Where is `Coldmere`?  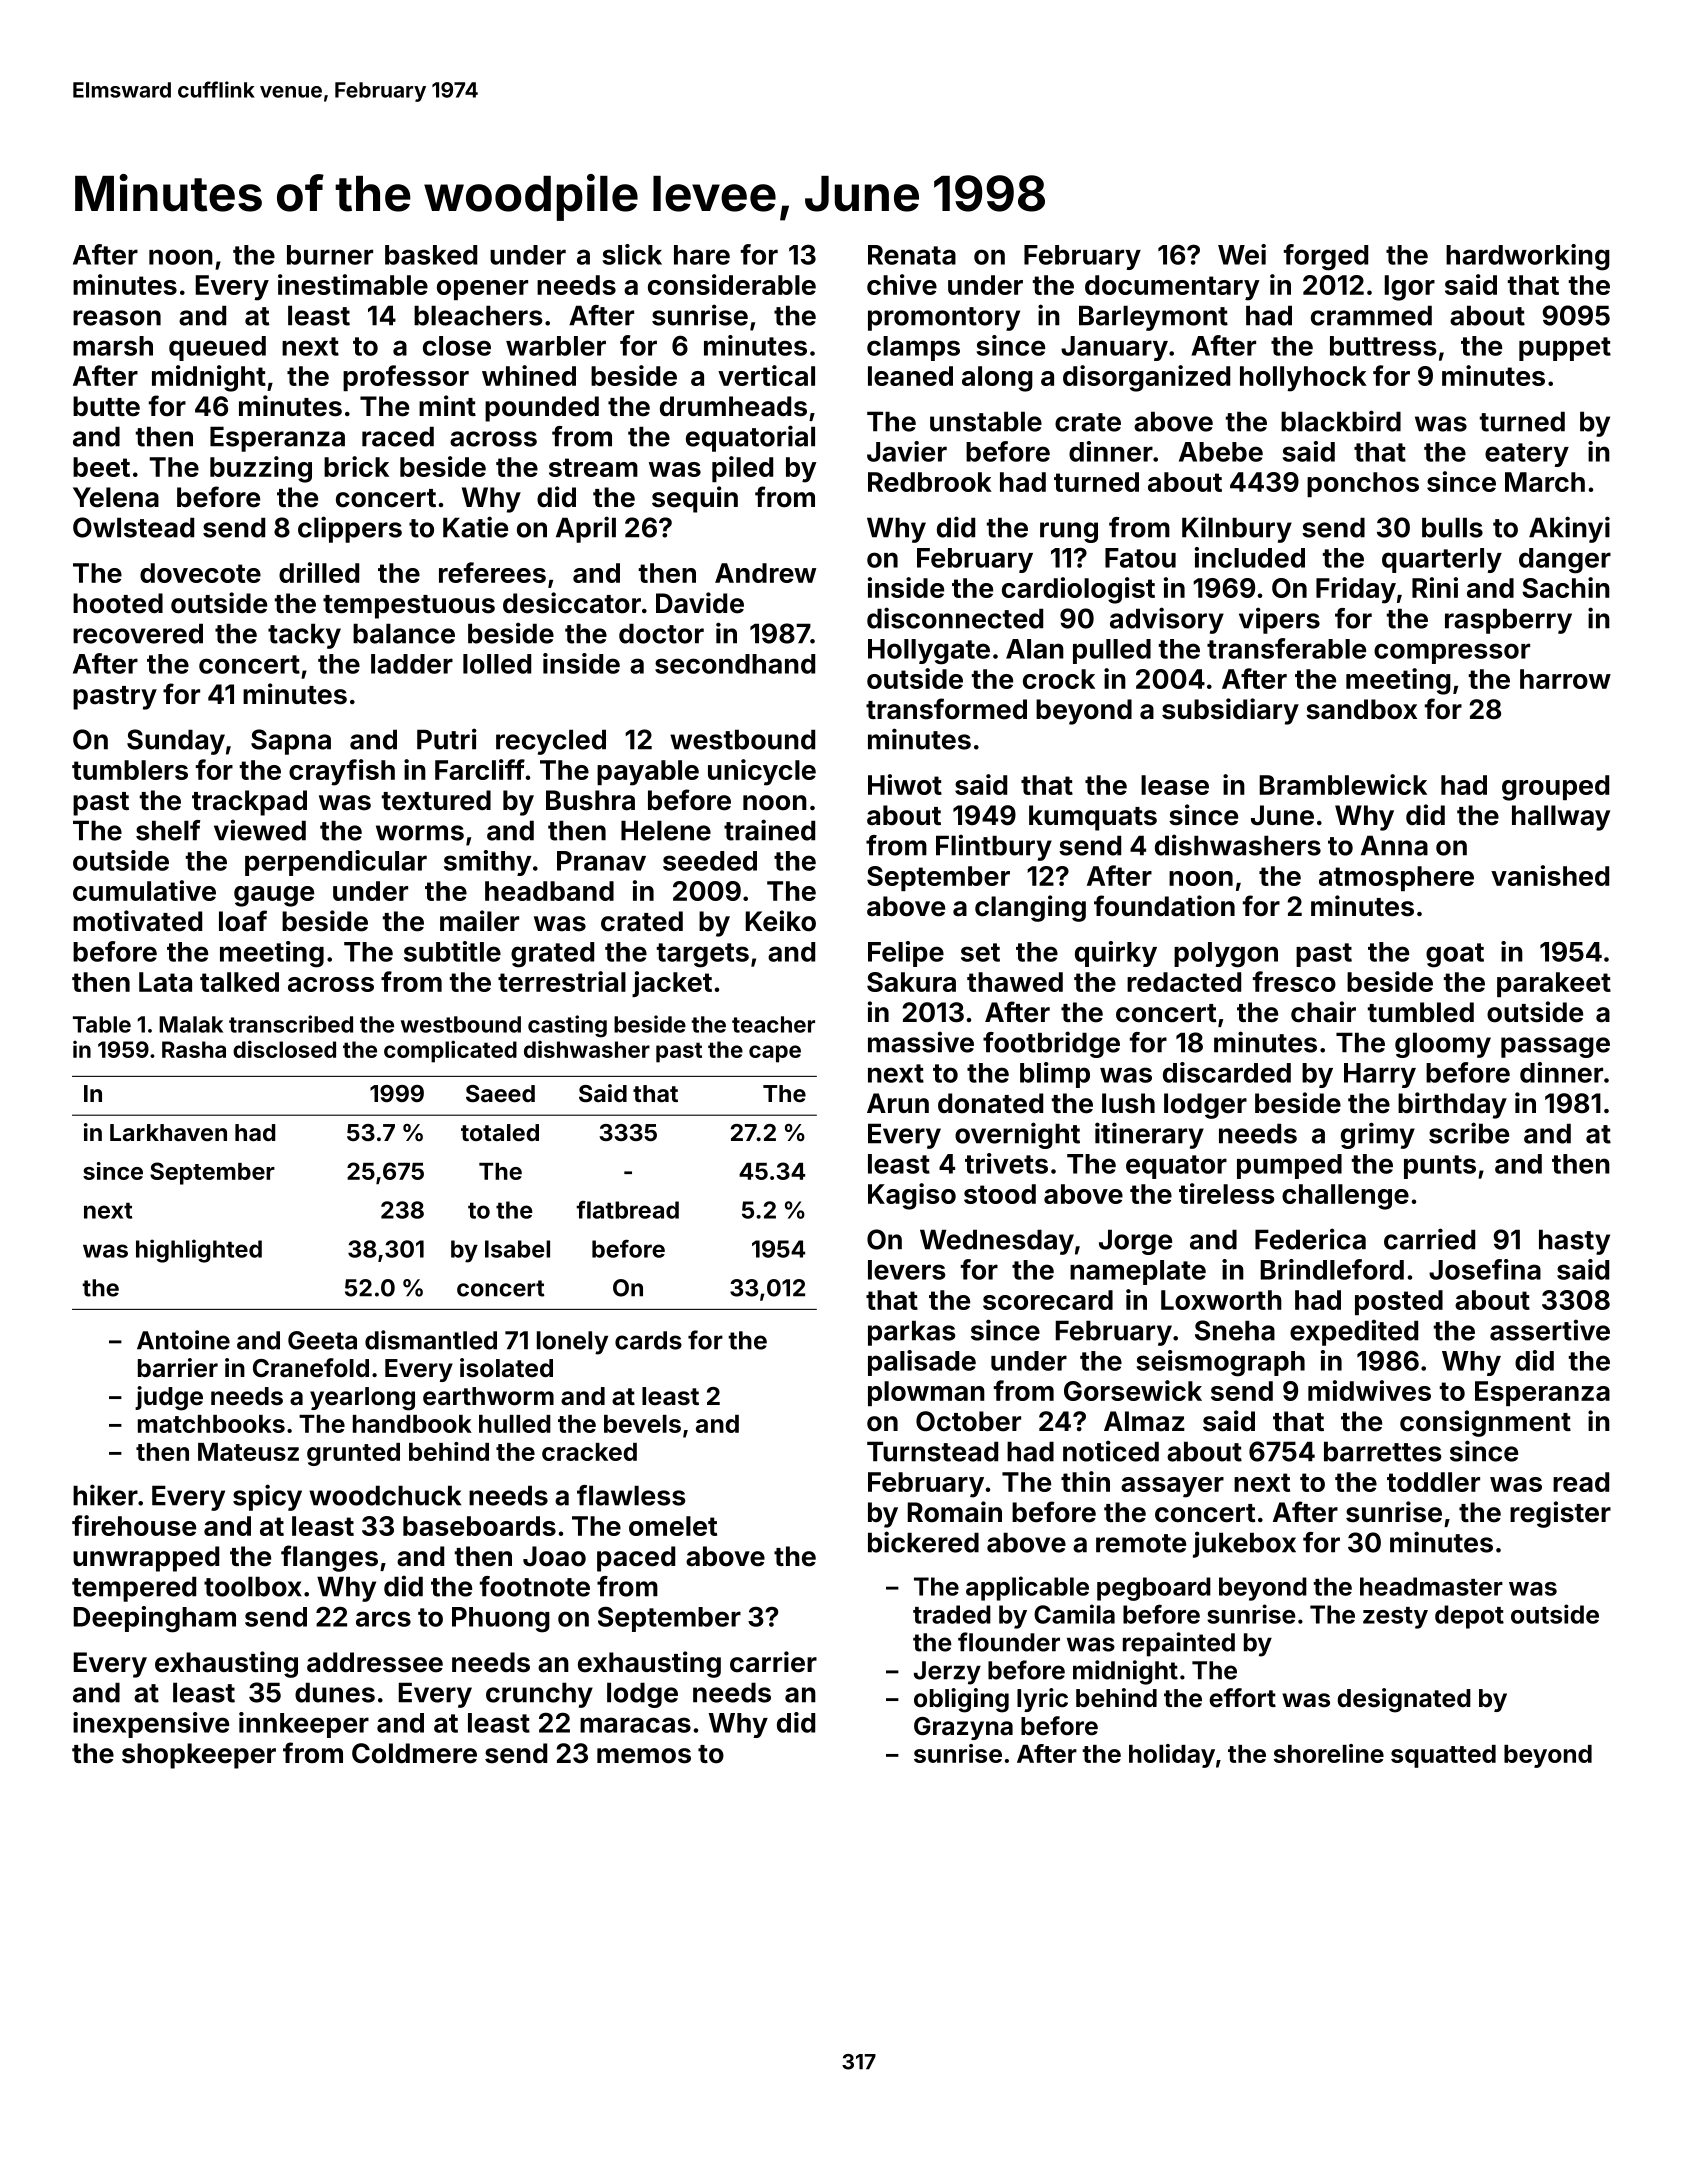 Coldmere is located at coordinates (414, 1753).
